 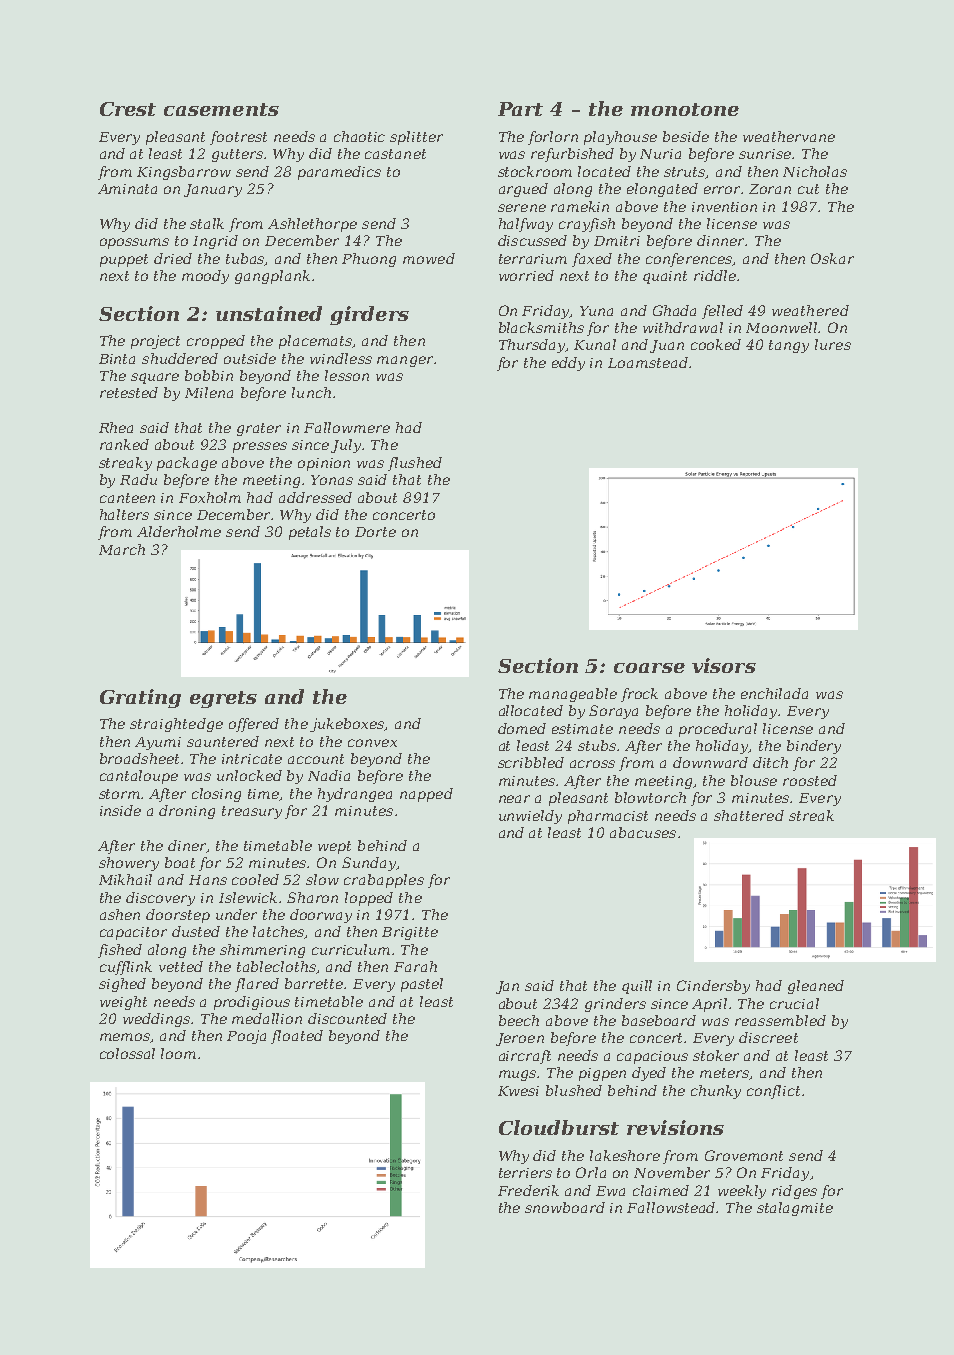 I want to click on shattered, so click(x=749, y=815).
